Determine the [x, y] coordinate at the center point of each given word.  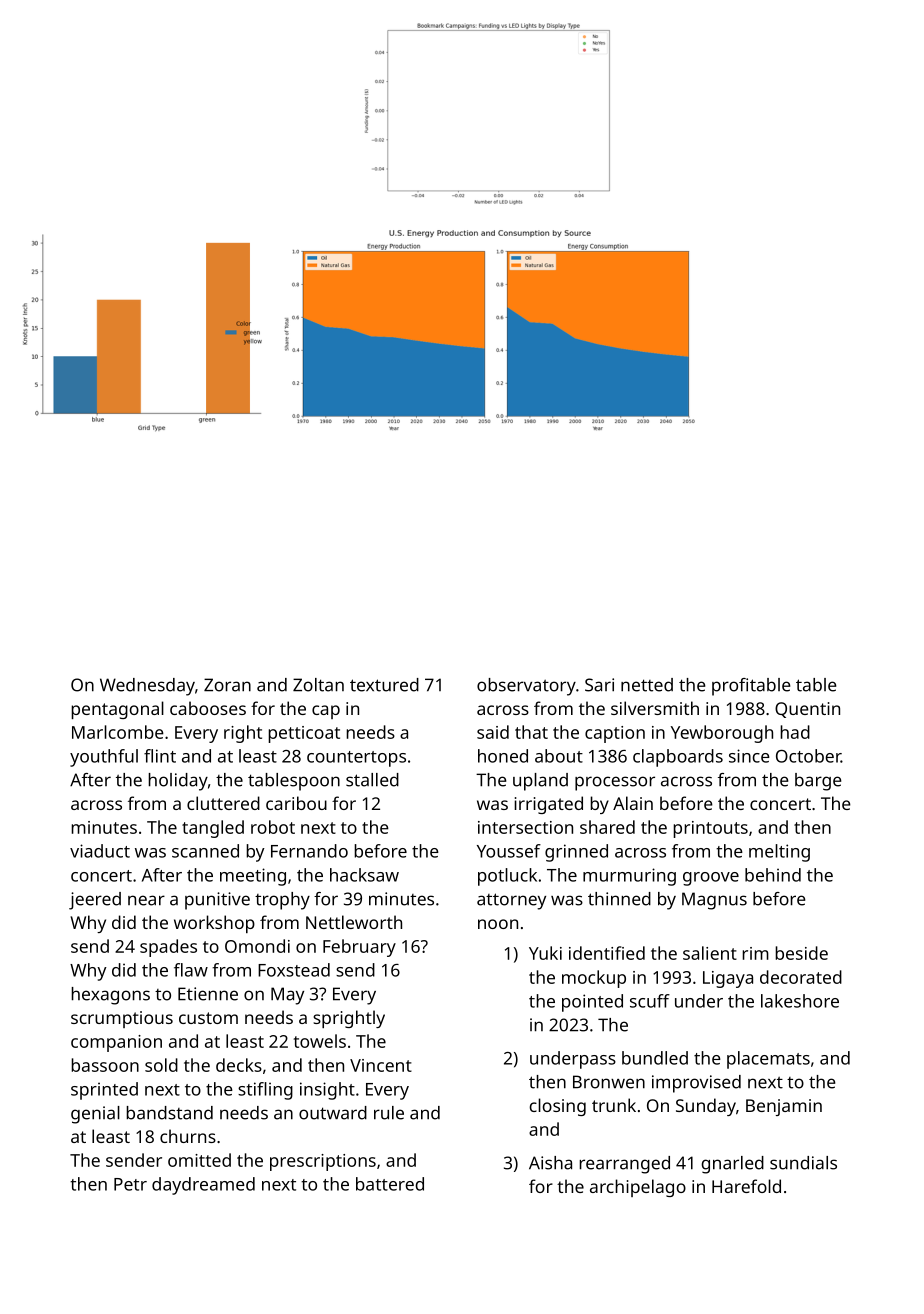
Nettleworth [354, 922]
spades [168, 948]
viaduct [100, 851]
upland [540, 782]
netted [647, 685]
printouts [710, 829]
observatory [526, 687]
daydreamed [203, 1186]
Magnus [714, 901]
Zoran [227, 685]
